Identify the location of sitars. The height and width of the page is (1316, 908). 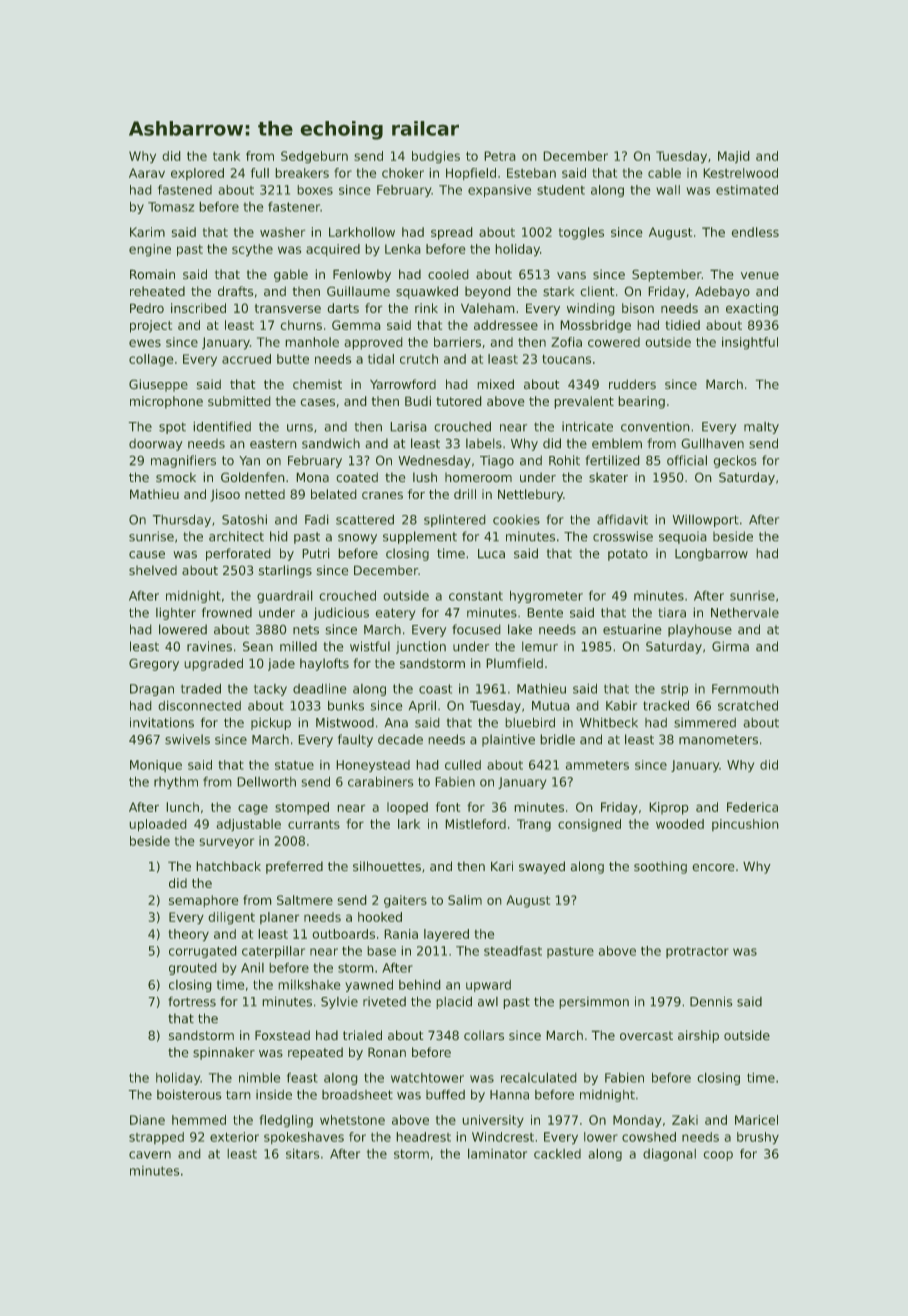
(302, 1154).
